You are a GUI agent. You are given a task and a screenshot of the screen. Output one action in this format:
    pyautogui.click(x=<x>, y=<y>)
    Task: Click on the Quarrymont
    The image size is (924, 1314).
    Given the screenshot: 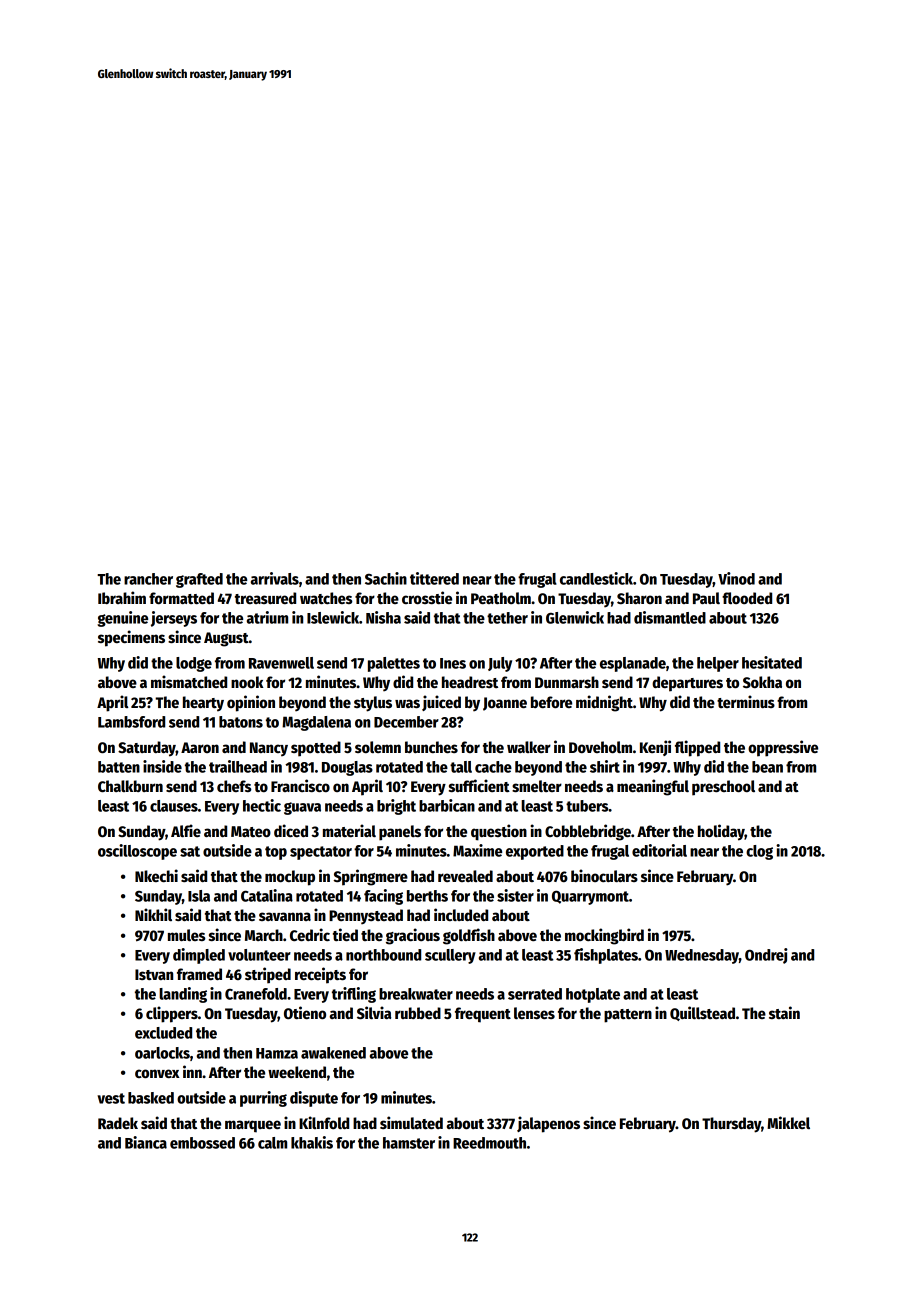 What is the action you would take?
    pyautogui.click(x=590, y=897)
